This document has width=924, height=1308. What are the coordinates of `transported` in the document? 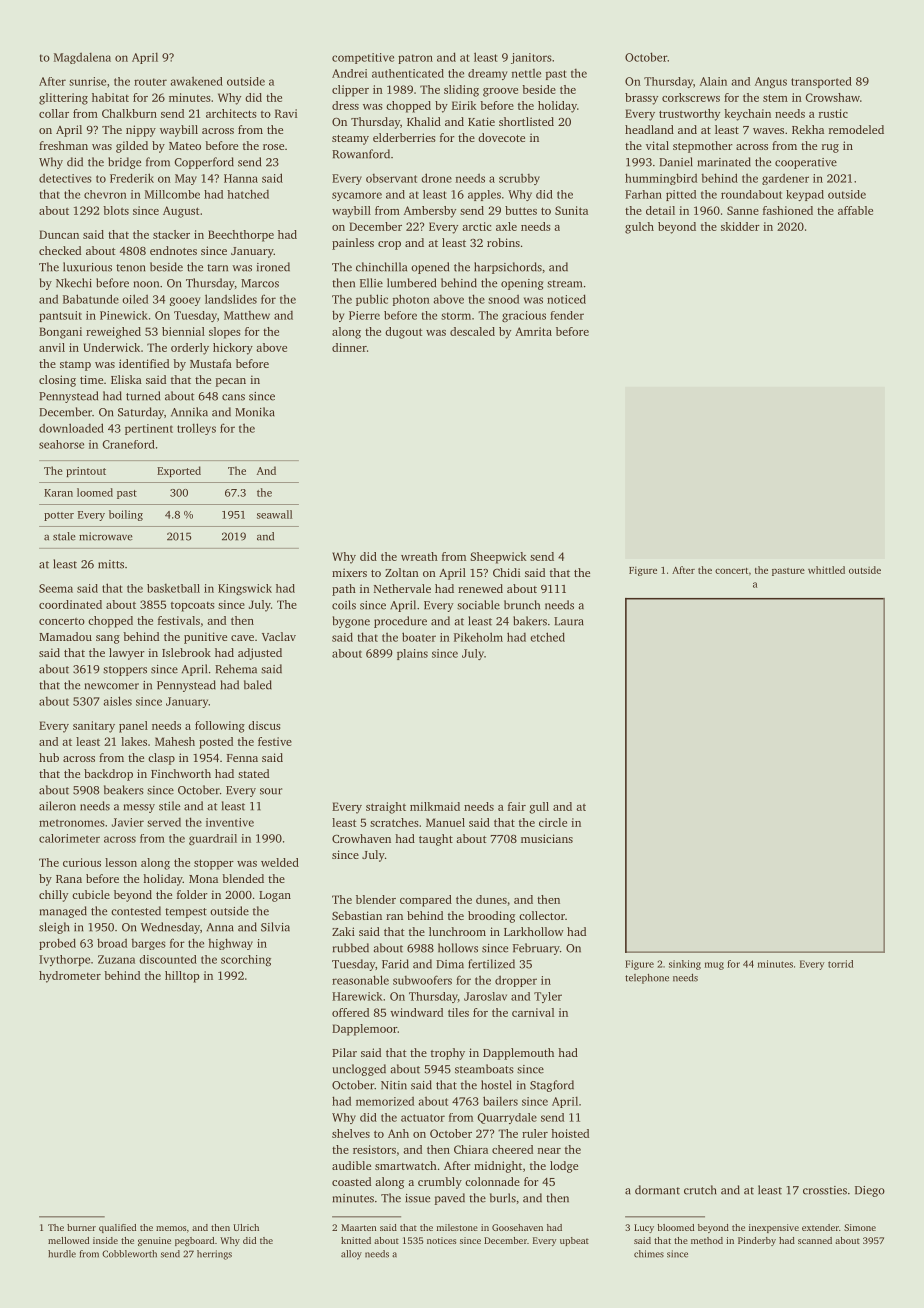 It's located at (821, 82).
